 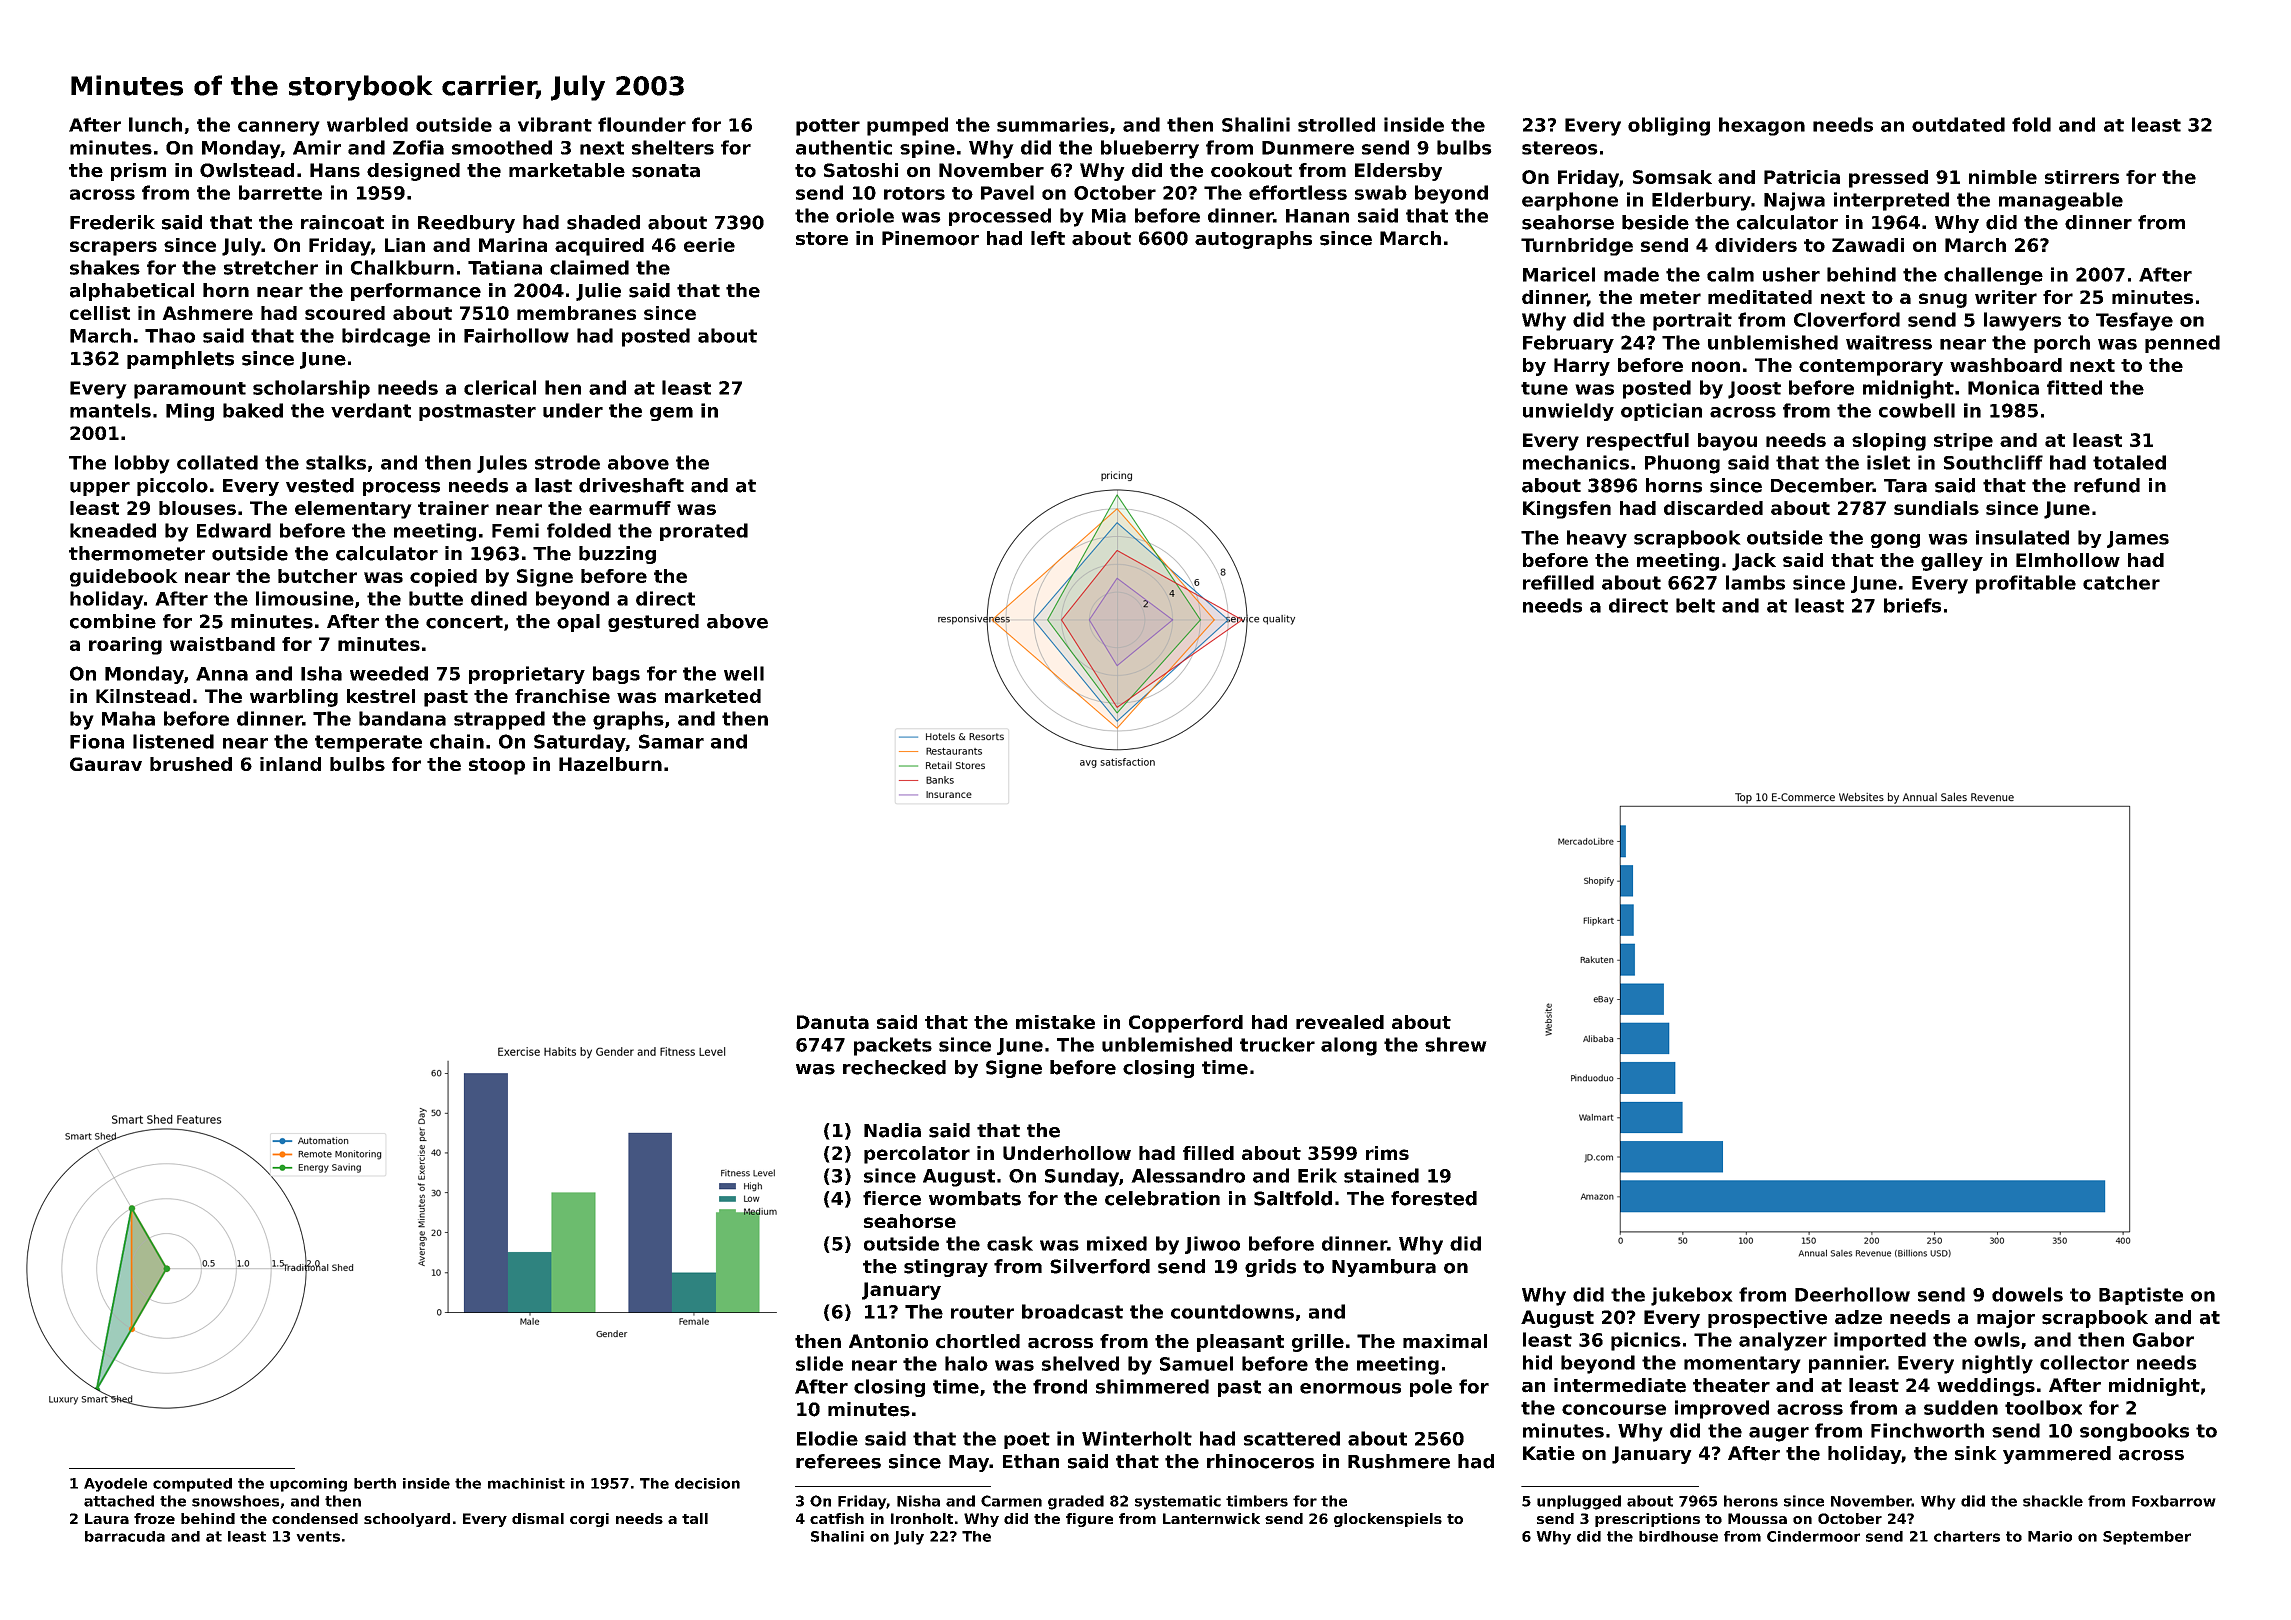 I want to click on strolled, so click(x=1336, y=124).
